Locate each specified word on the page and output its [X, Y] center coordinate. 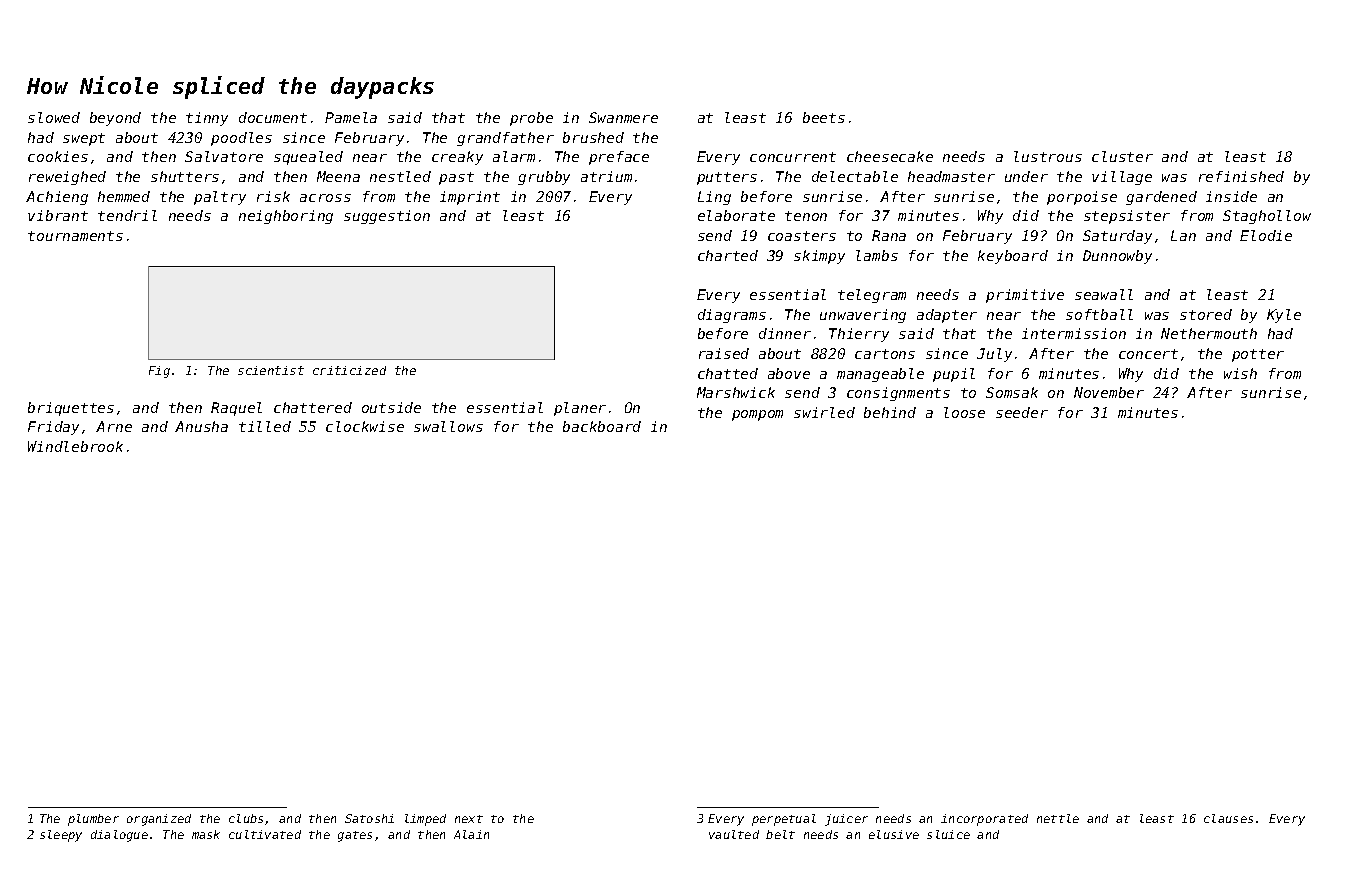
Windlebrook [75, 446]
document [273, 117]
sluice [948, 834]
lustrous [1048, 156]
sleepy [61, 836]
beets [824, 117]
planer [580, 409]
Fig [159, 372]
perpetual [784, 820]
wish [1240, 373]
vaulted [734, 834]
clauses [1228, 818]
